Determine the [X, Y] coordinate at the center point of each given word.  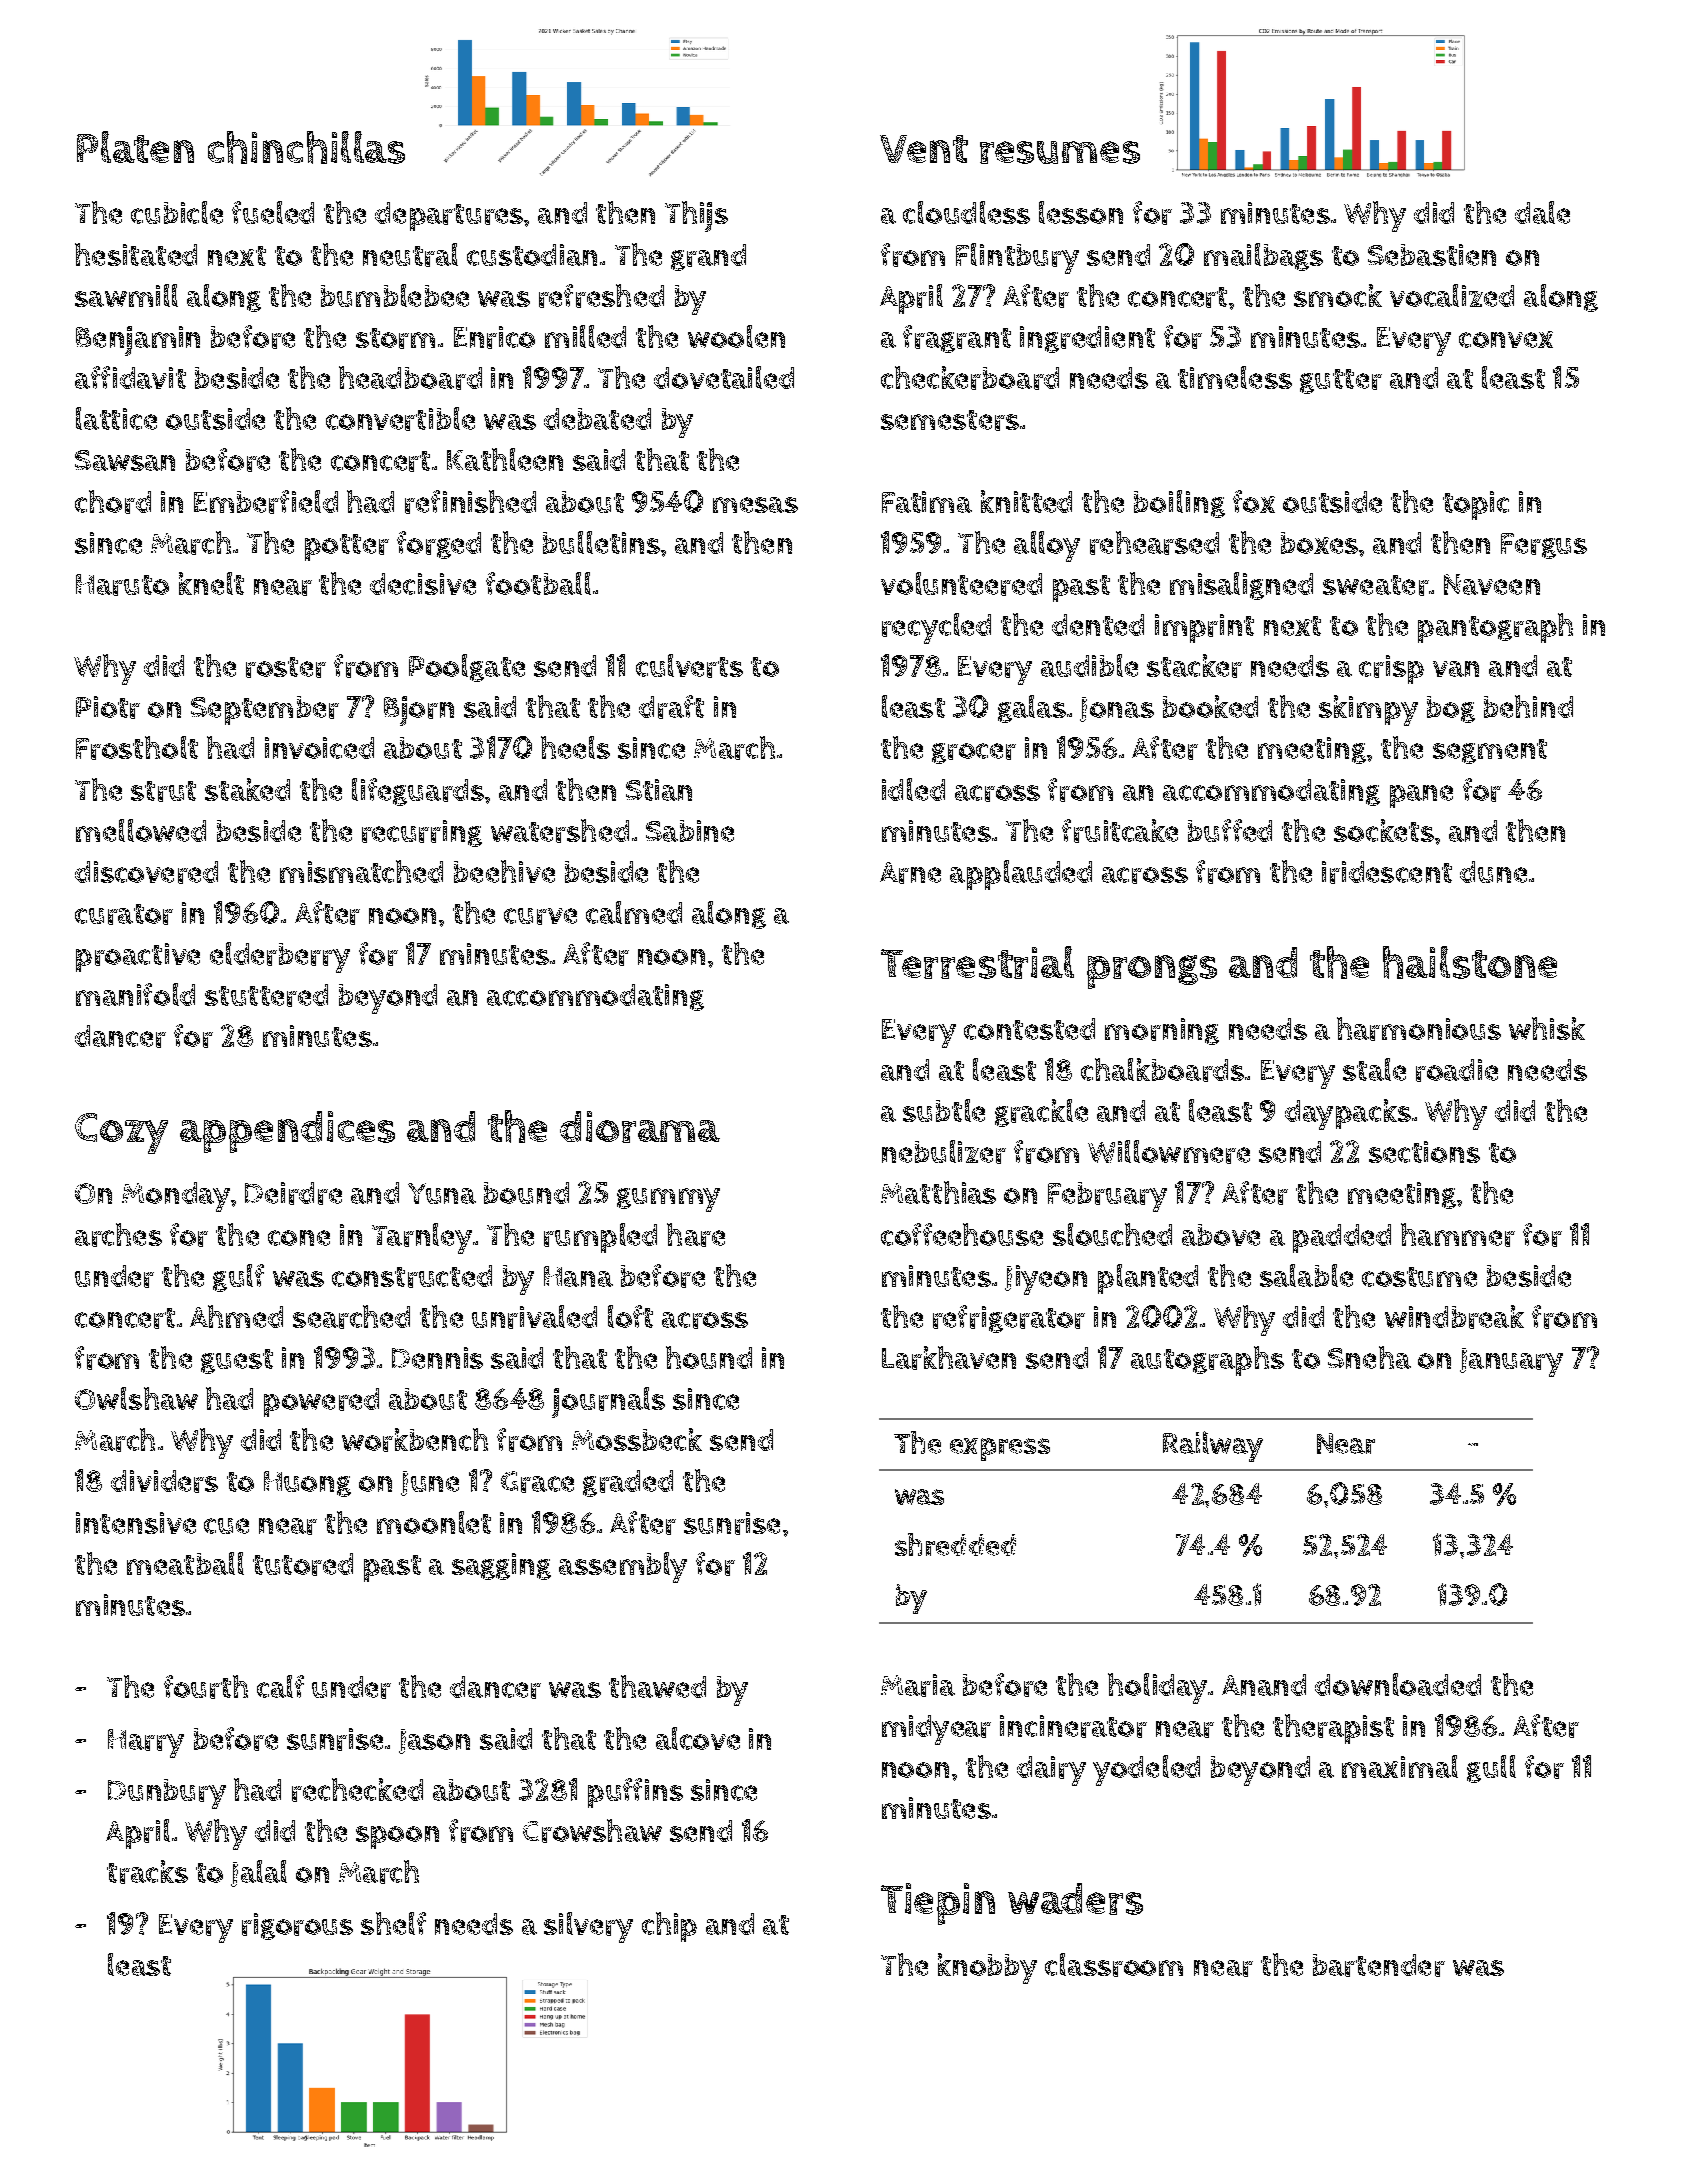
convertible [400, 419]
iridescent [1387, 872]
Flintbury [1017, 258]
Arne [910, 873]
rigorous [297, 1926]
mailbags [1263, 257]
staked [247, 789]
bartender [1379, 1965]
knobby [987, 1968]
